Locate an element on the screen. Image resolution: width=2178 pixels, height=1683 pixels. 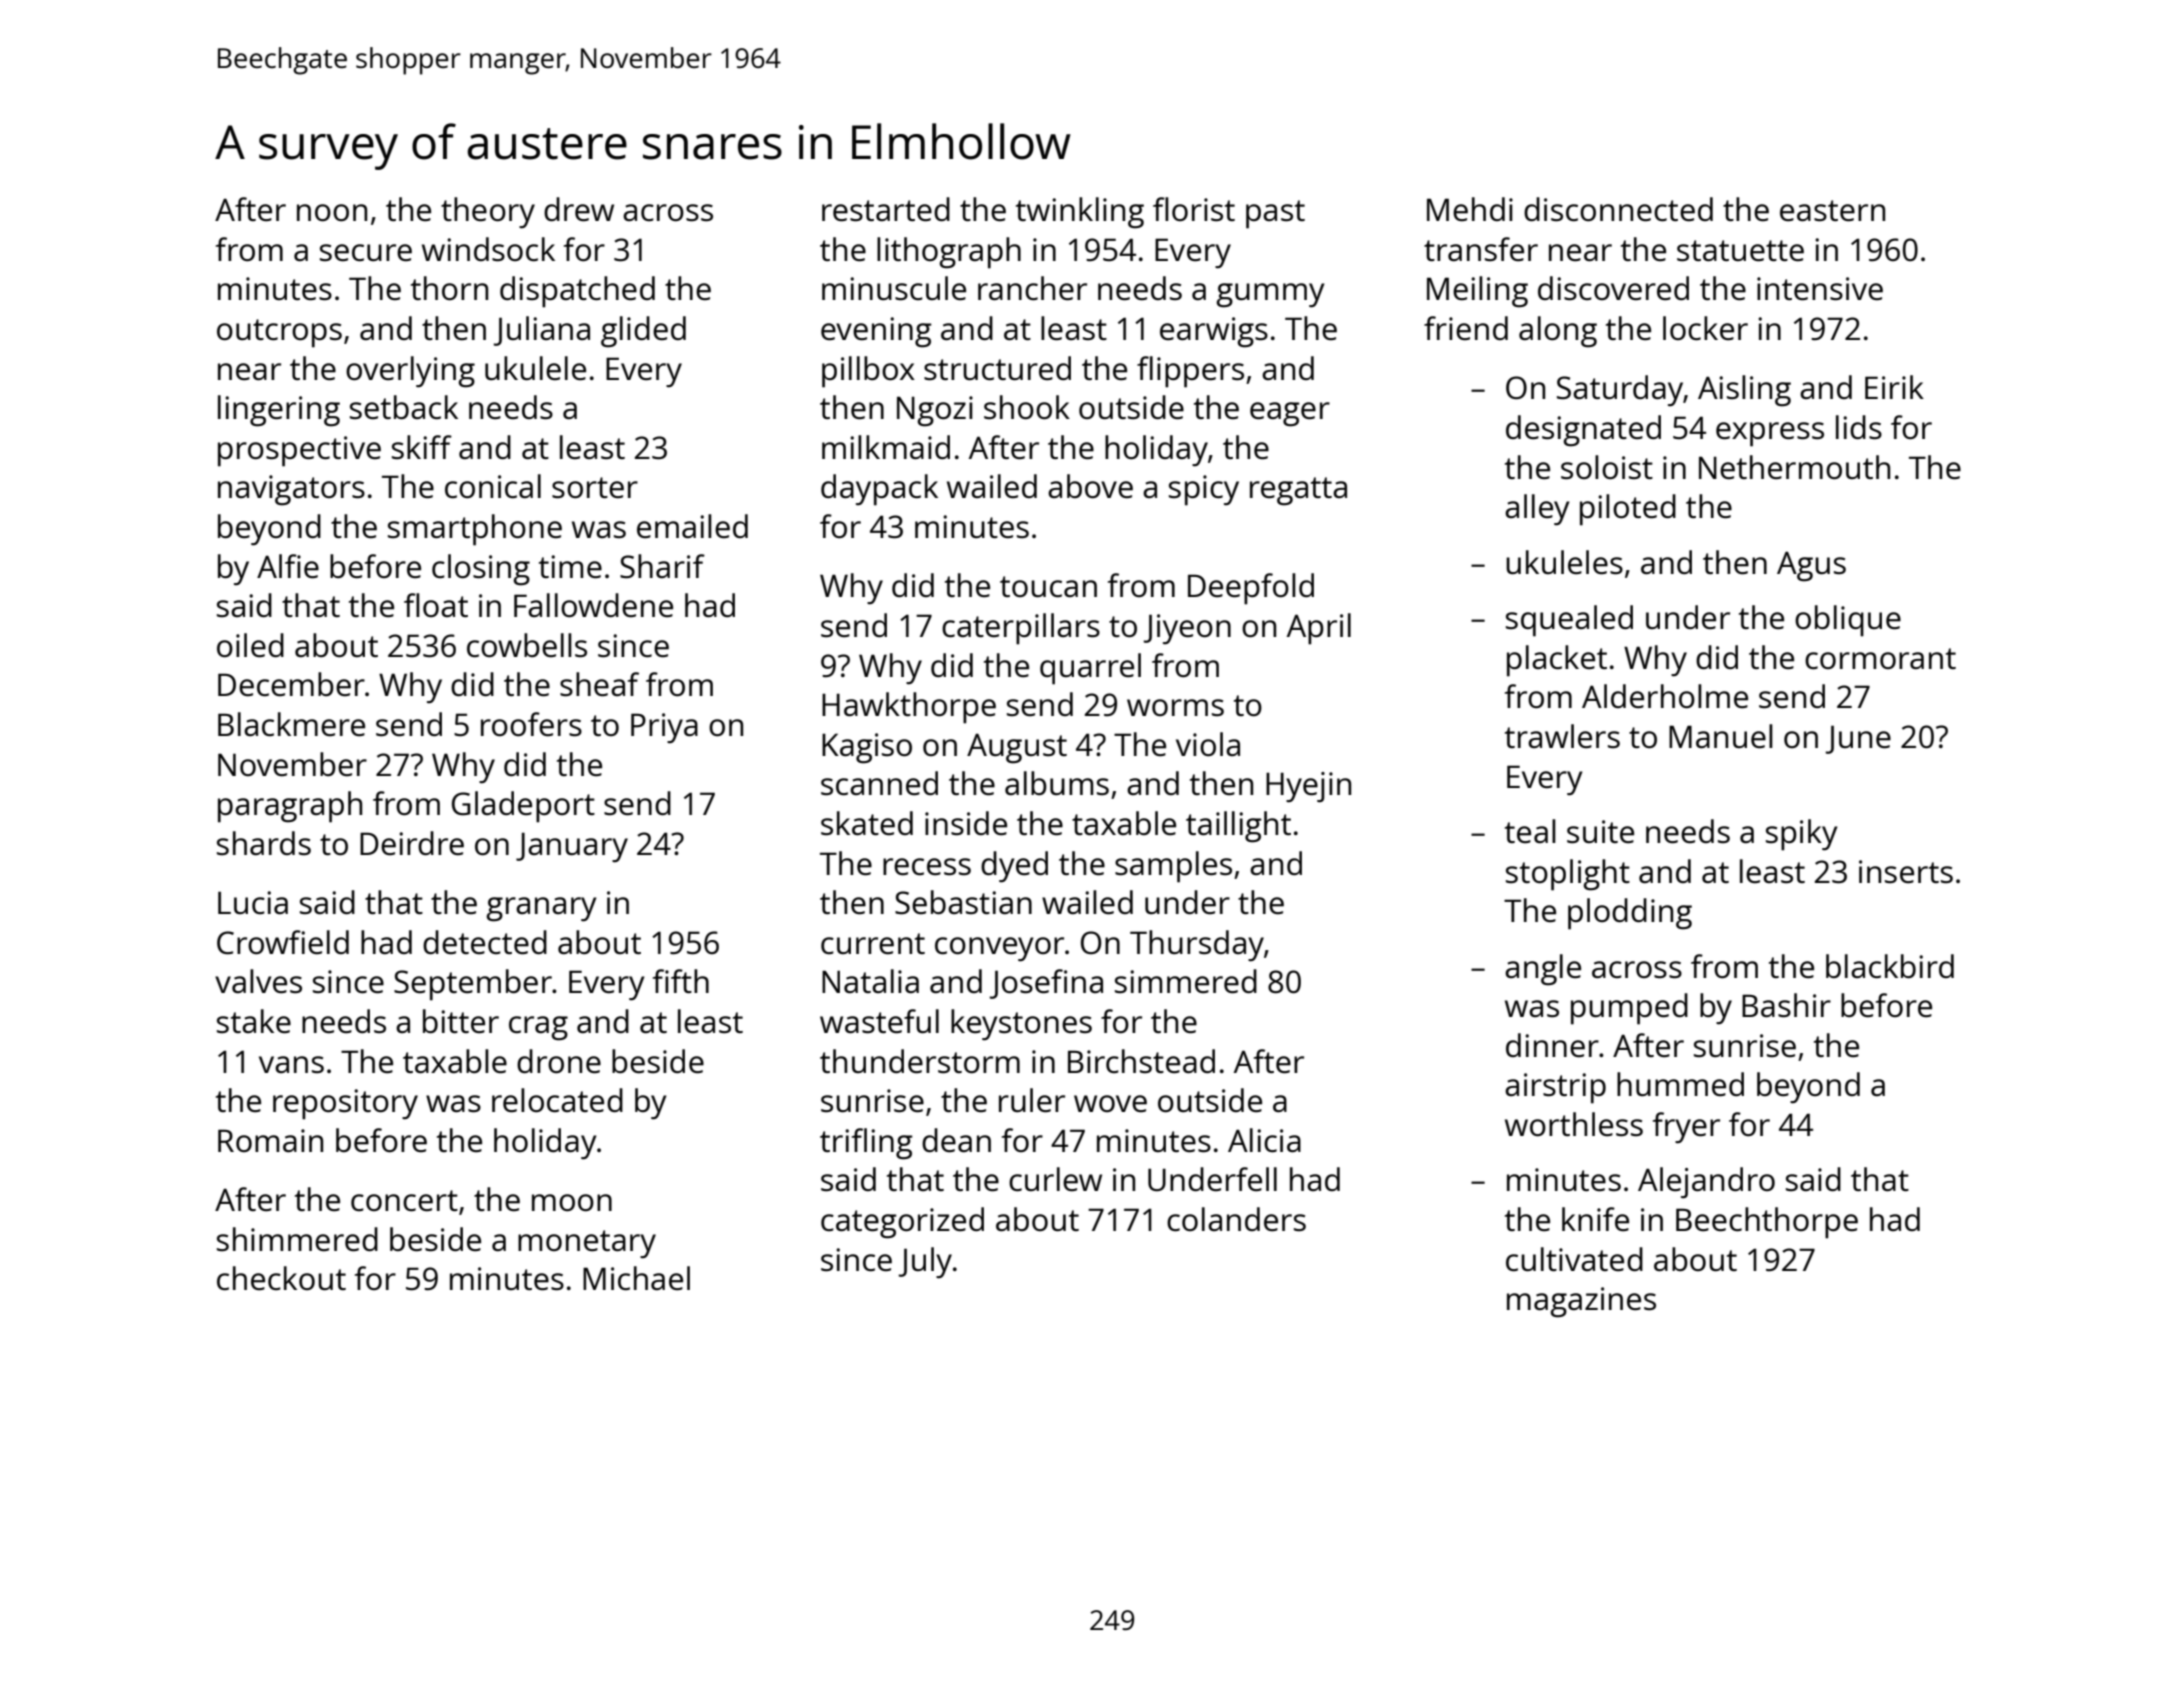
gummy is located at coordinates (1270, 295).
